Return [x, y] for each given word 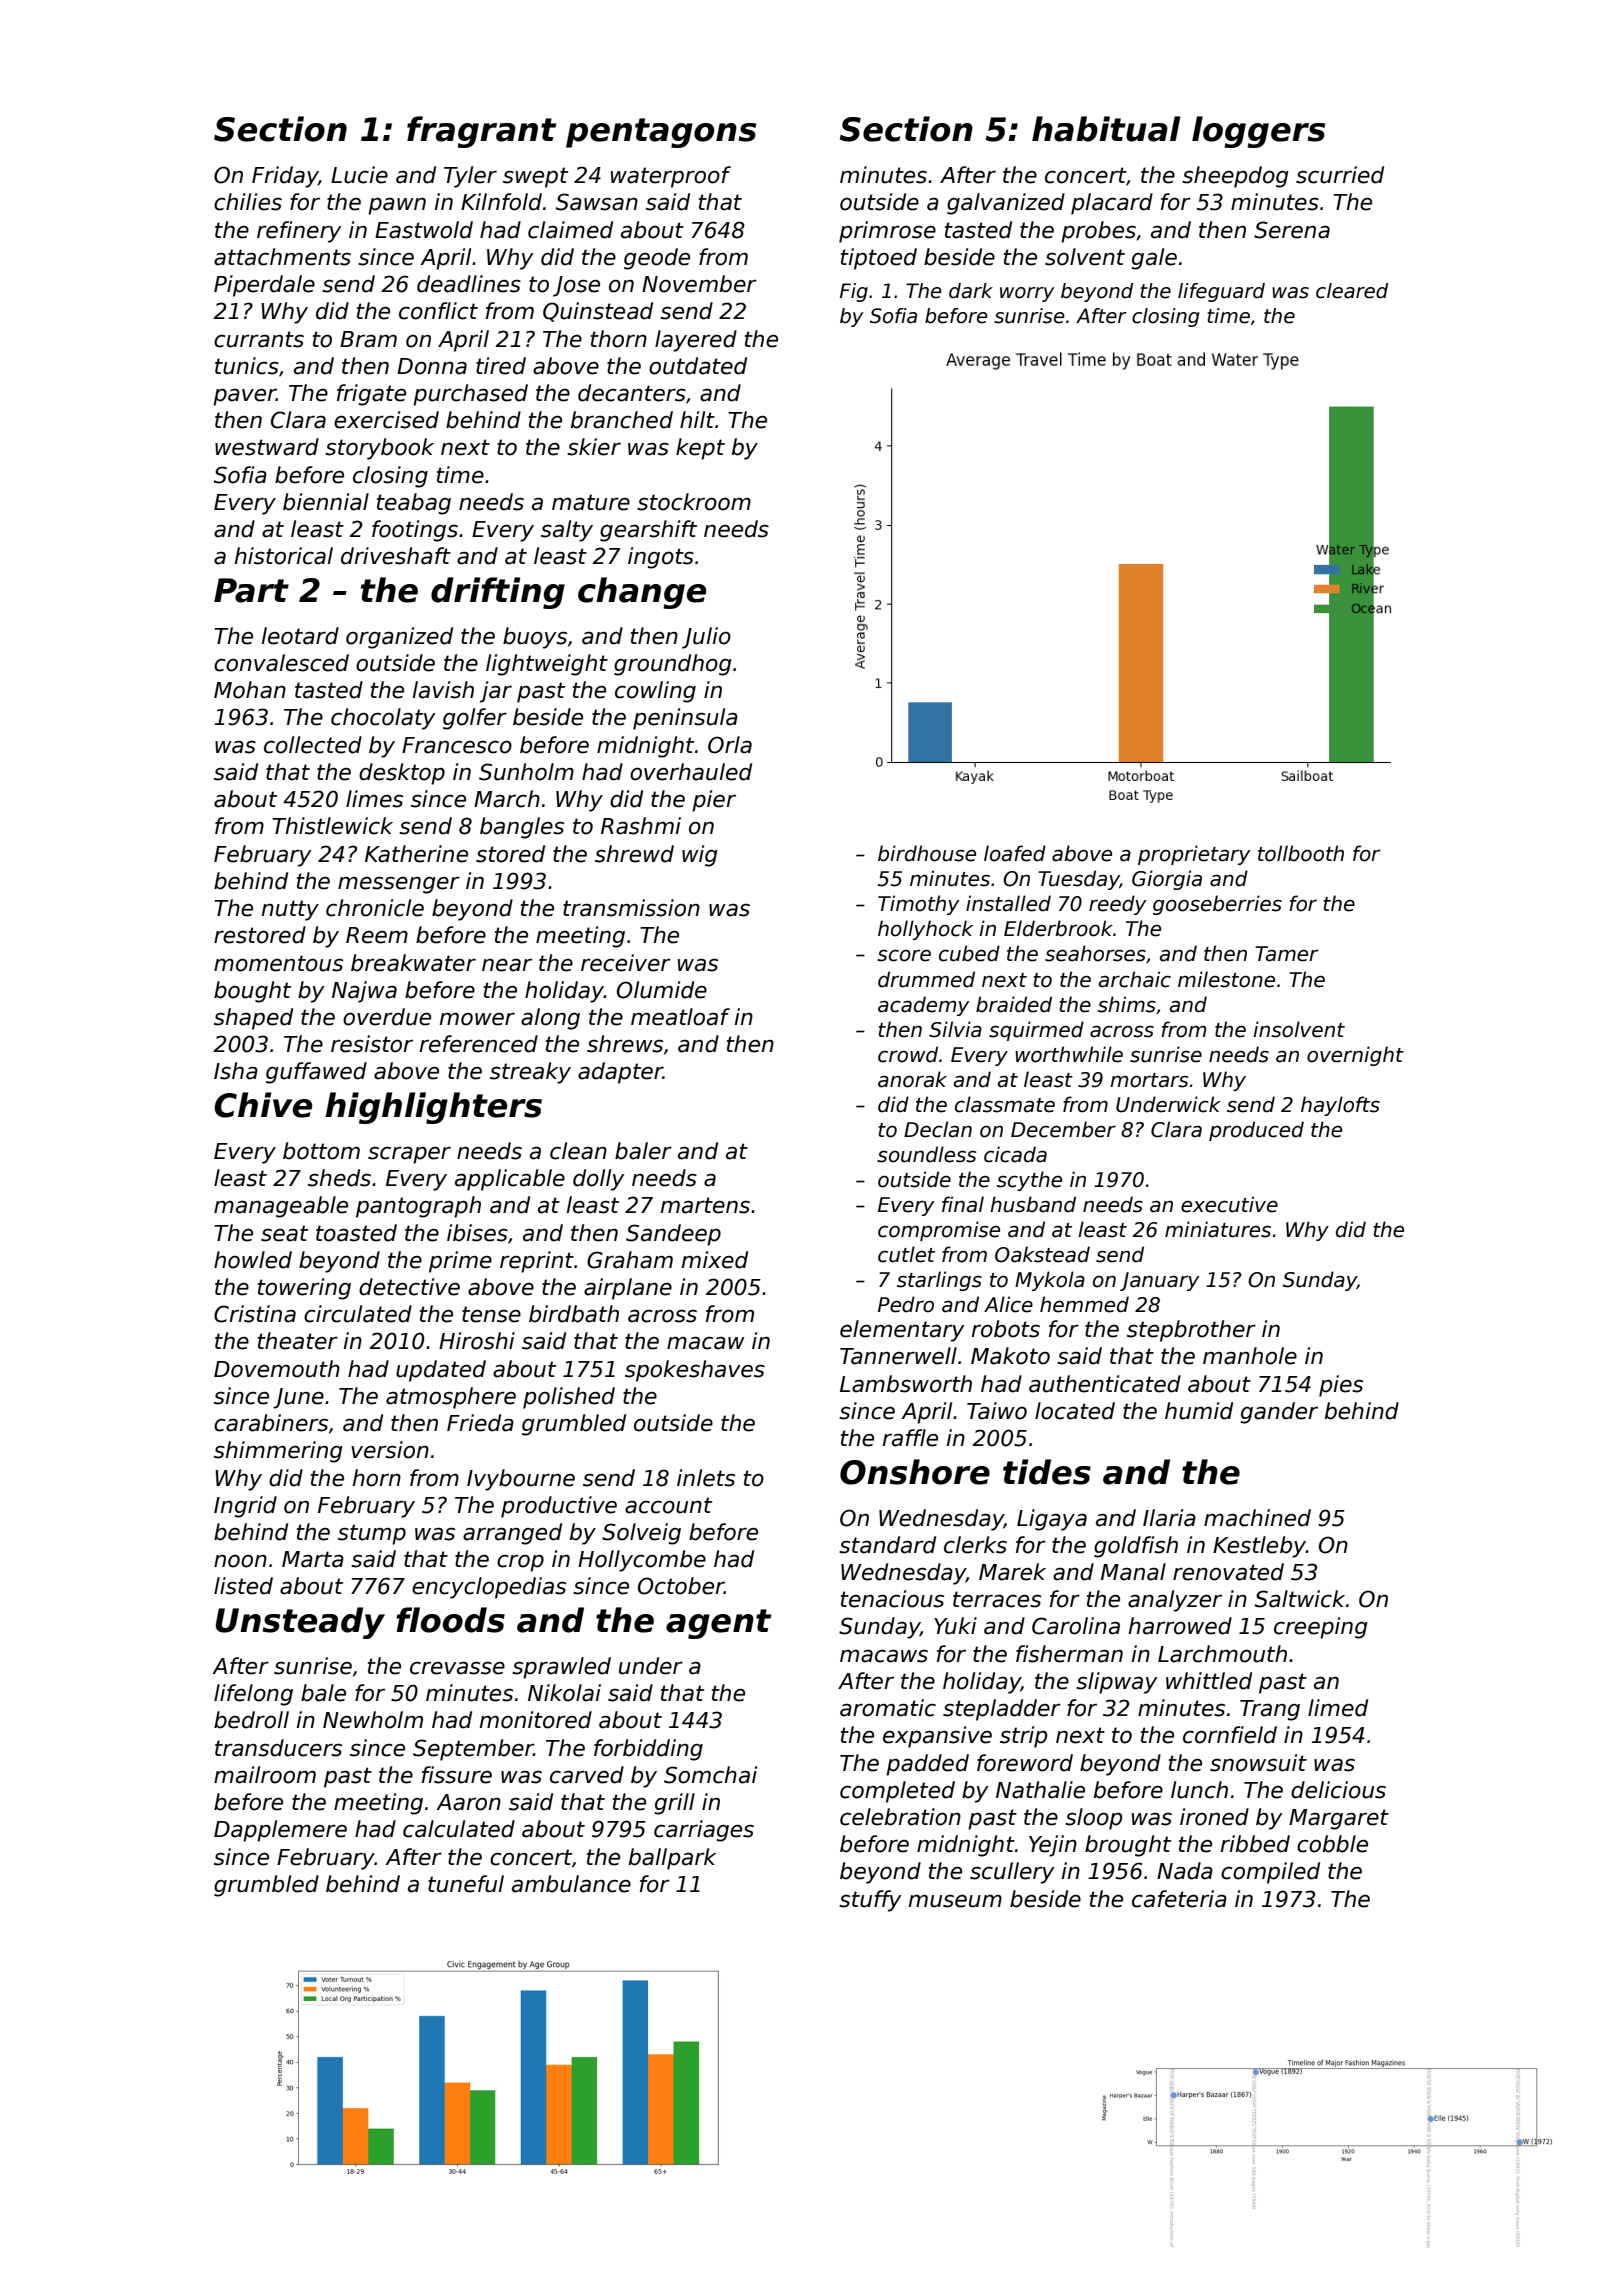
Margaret [1339, 1819]
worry [1027, 294]
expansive [937, 1737]
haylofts [1340, 1106]
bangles [522, 828]
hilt [697, 419]
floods [450, 1620]
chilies [248, 202]
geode [657, 259]
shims [1127, 1004]
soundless [927, 1154]
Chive [263, 1105]
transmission [631, 908]
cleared [1352, 291]
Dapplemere [280, 1831]
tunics [247, 366]
